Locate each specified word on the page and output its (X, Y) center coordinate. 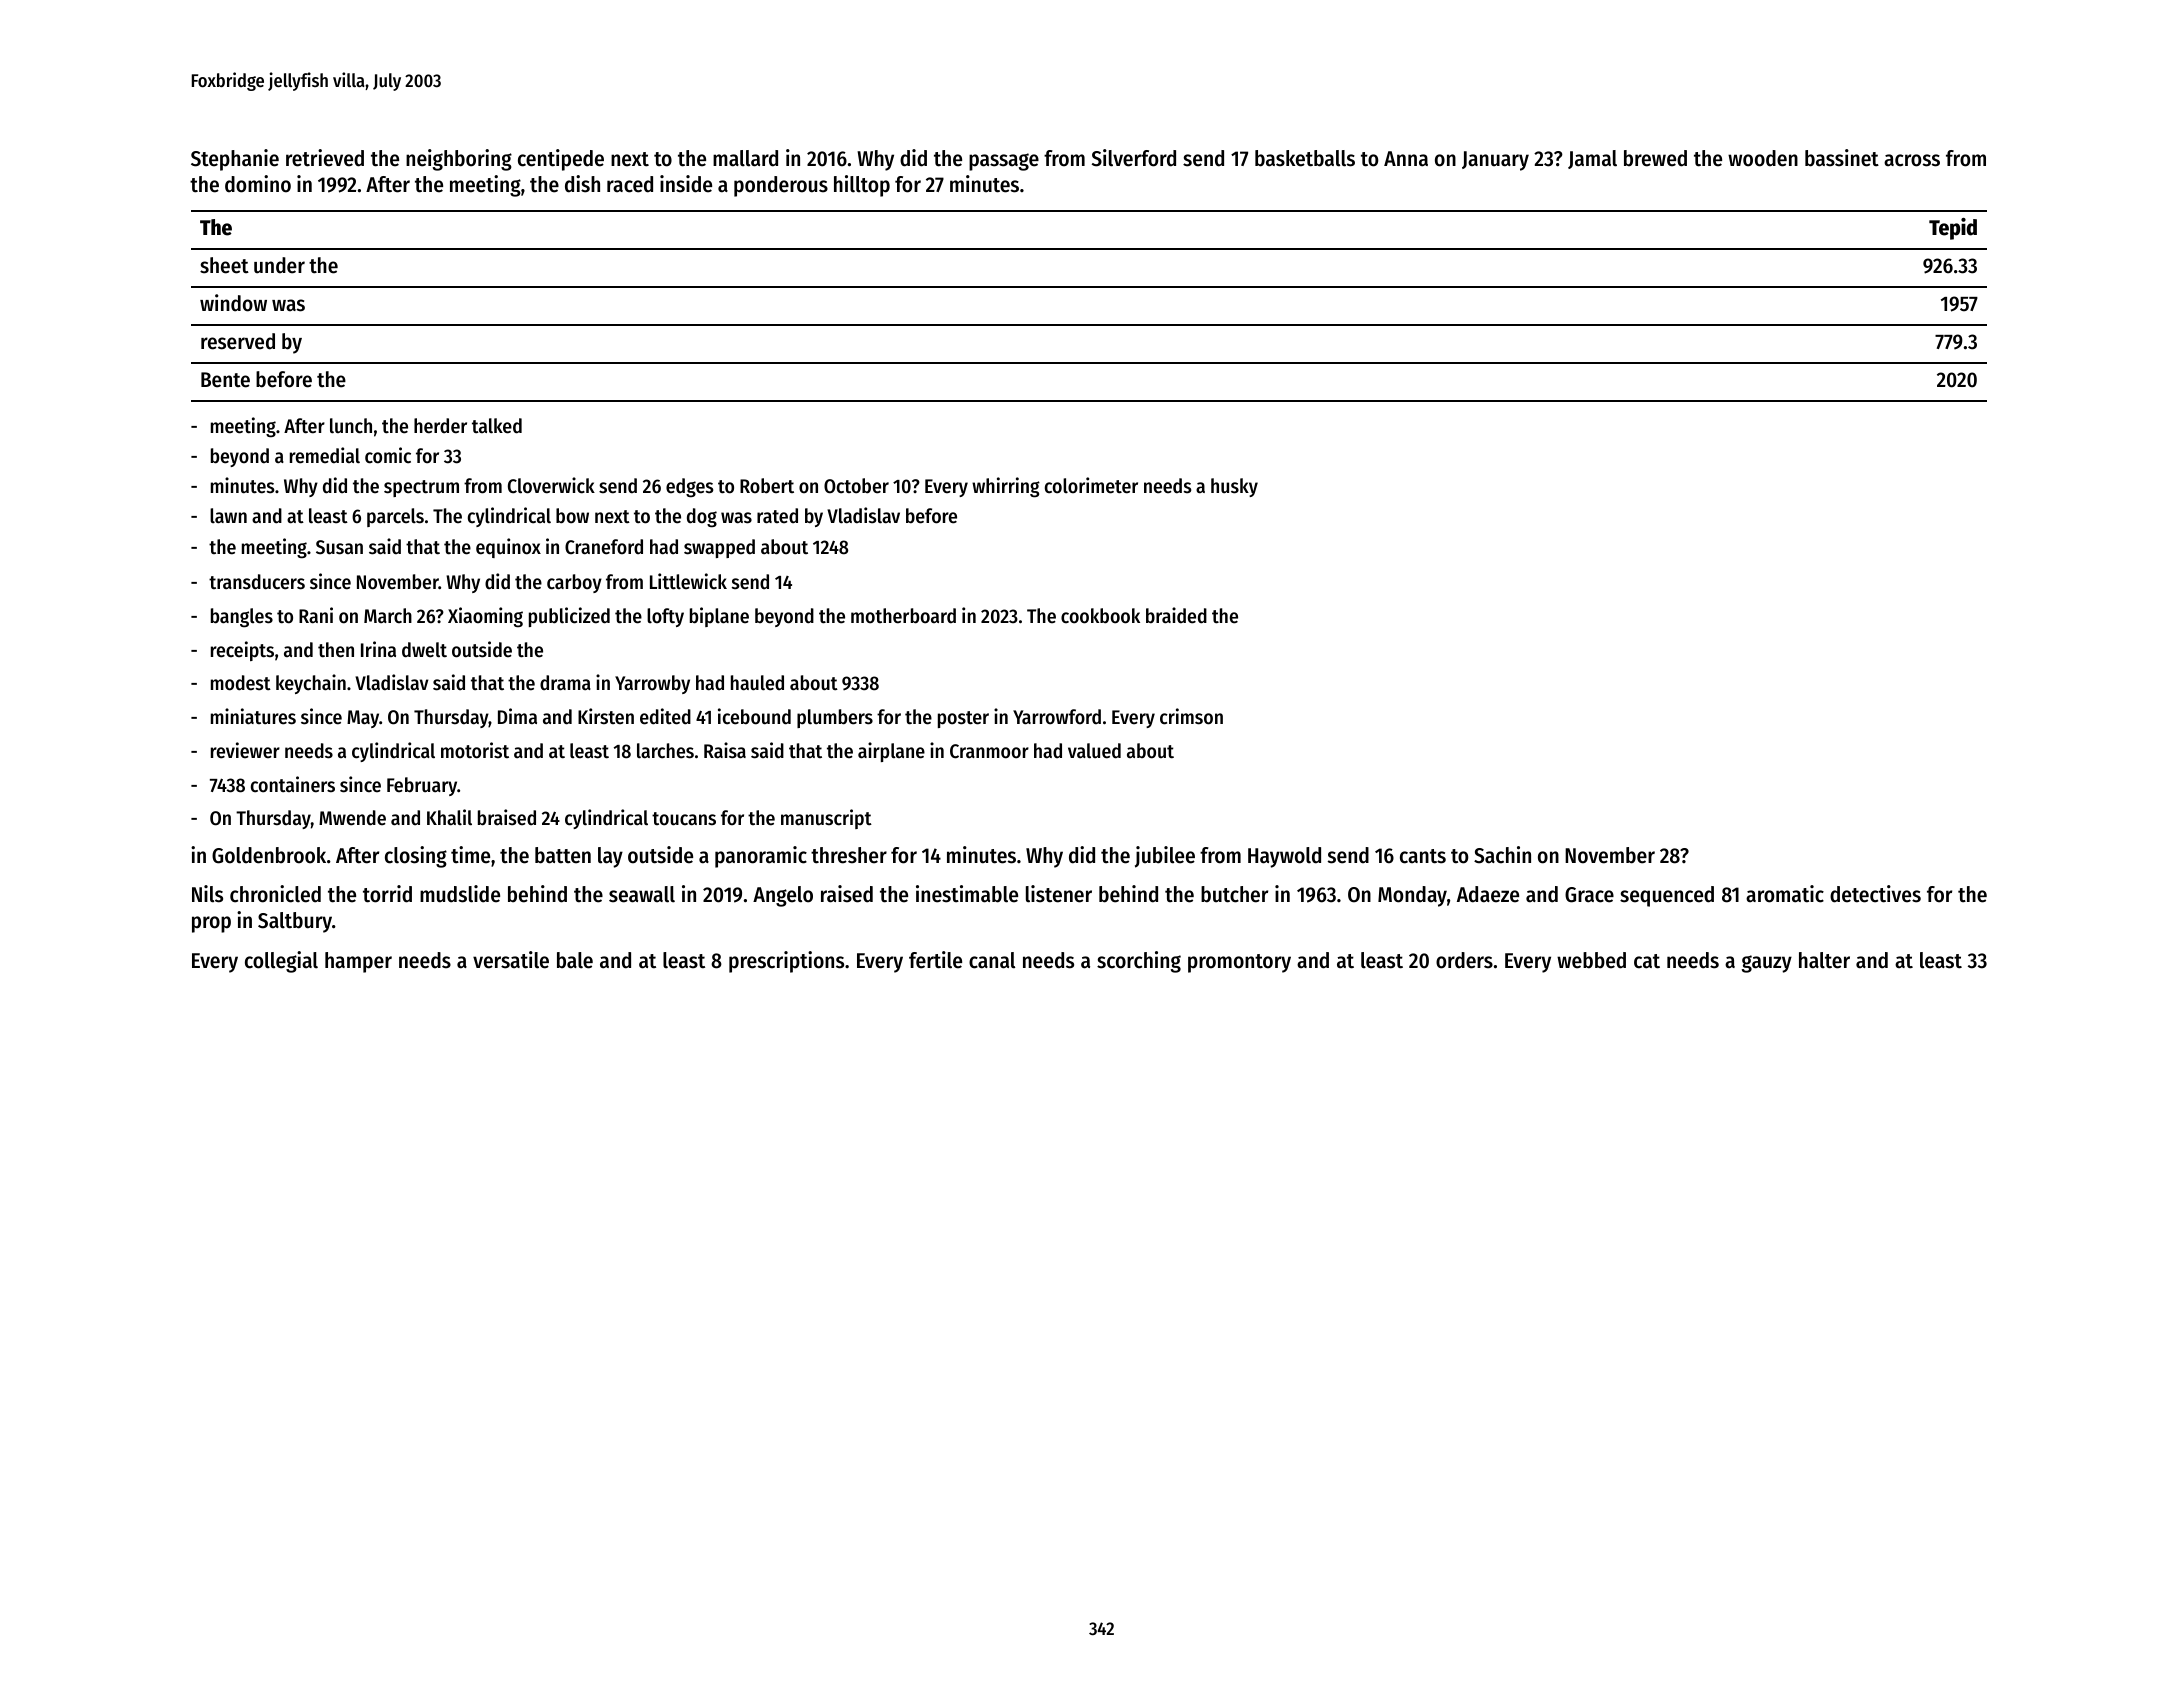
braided (1176, 615)
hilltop (862, 186)
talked (497, 426)
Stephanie (235, 160)
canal (992, 960)
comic (388, 455)
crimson (1191, 716)
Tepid (1953, 229)
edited (665, 716)
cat (1647, 961)
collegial (281, 962)
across (1912, 160)
